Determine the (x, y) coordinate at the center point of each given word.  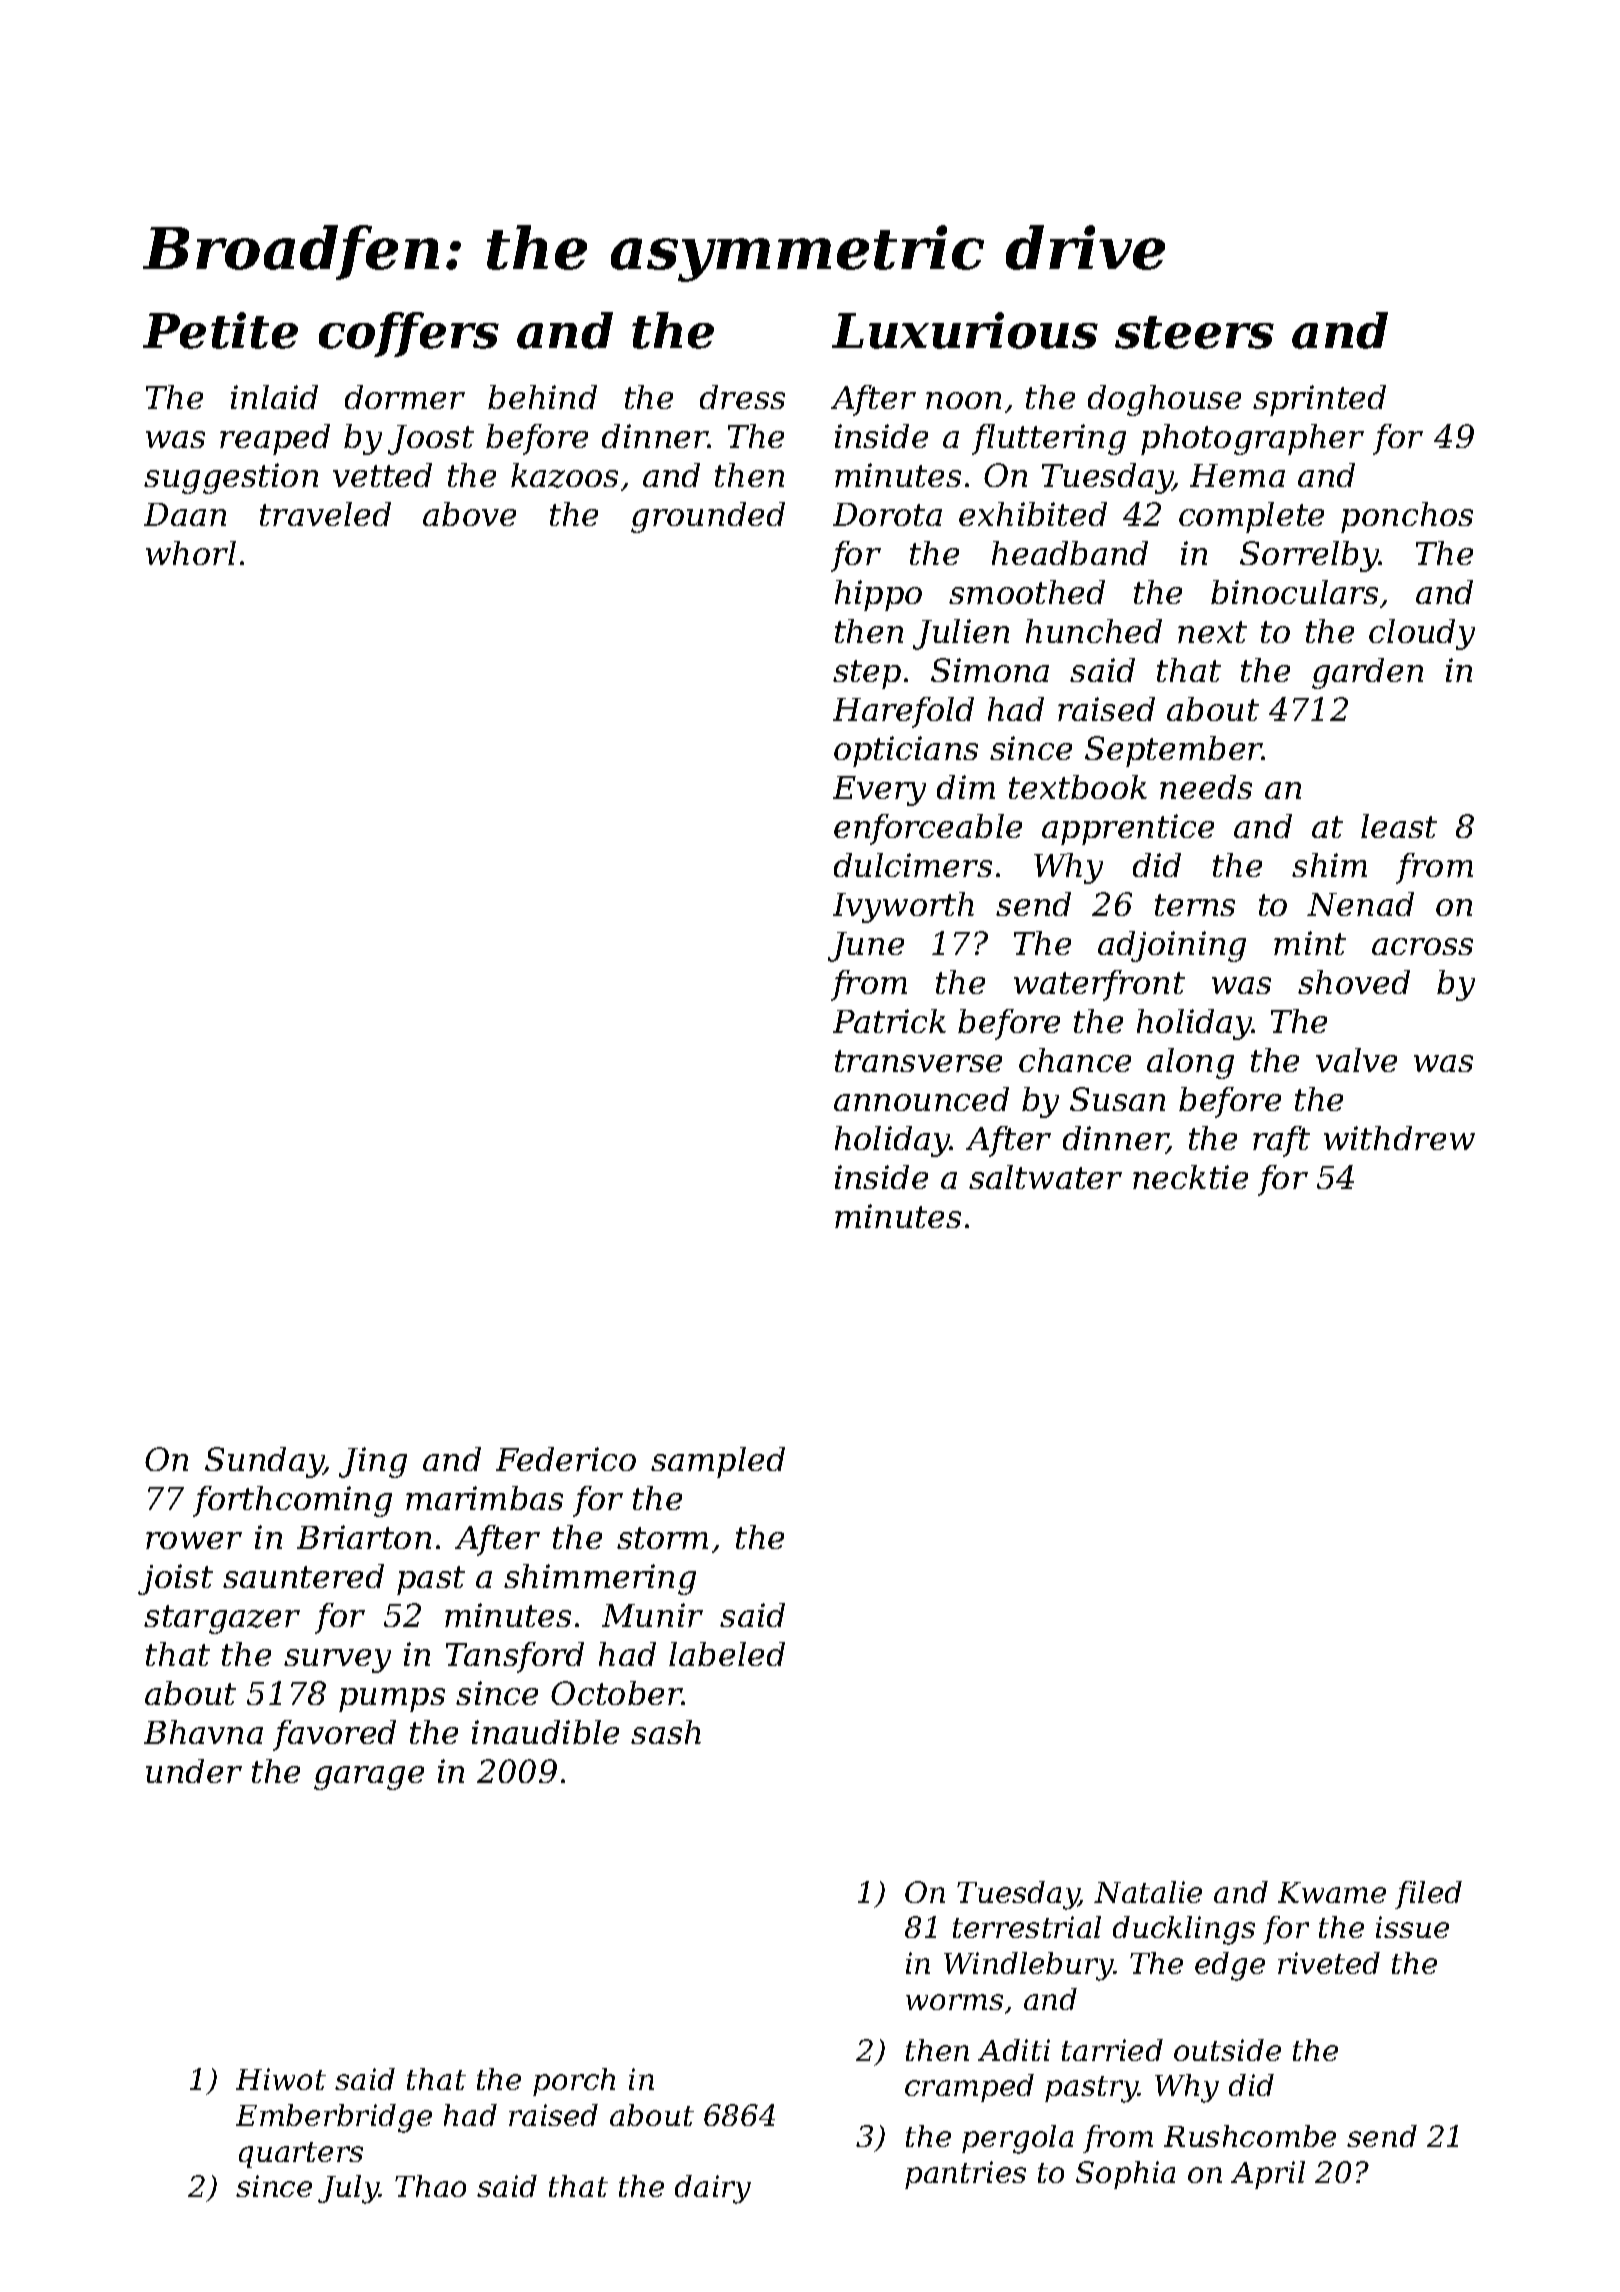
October (616, 1693)
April (1268, 2175)
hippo (878, 595)
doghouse (1164, 400)
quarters (301, 2155)
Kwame (1332, 1892)
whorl (191, 553)
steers (1194, 332)
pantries (965, 2175)
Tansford (515, 1657)
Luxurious (965, 330)
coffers (409, 334)
